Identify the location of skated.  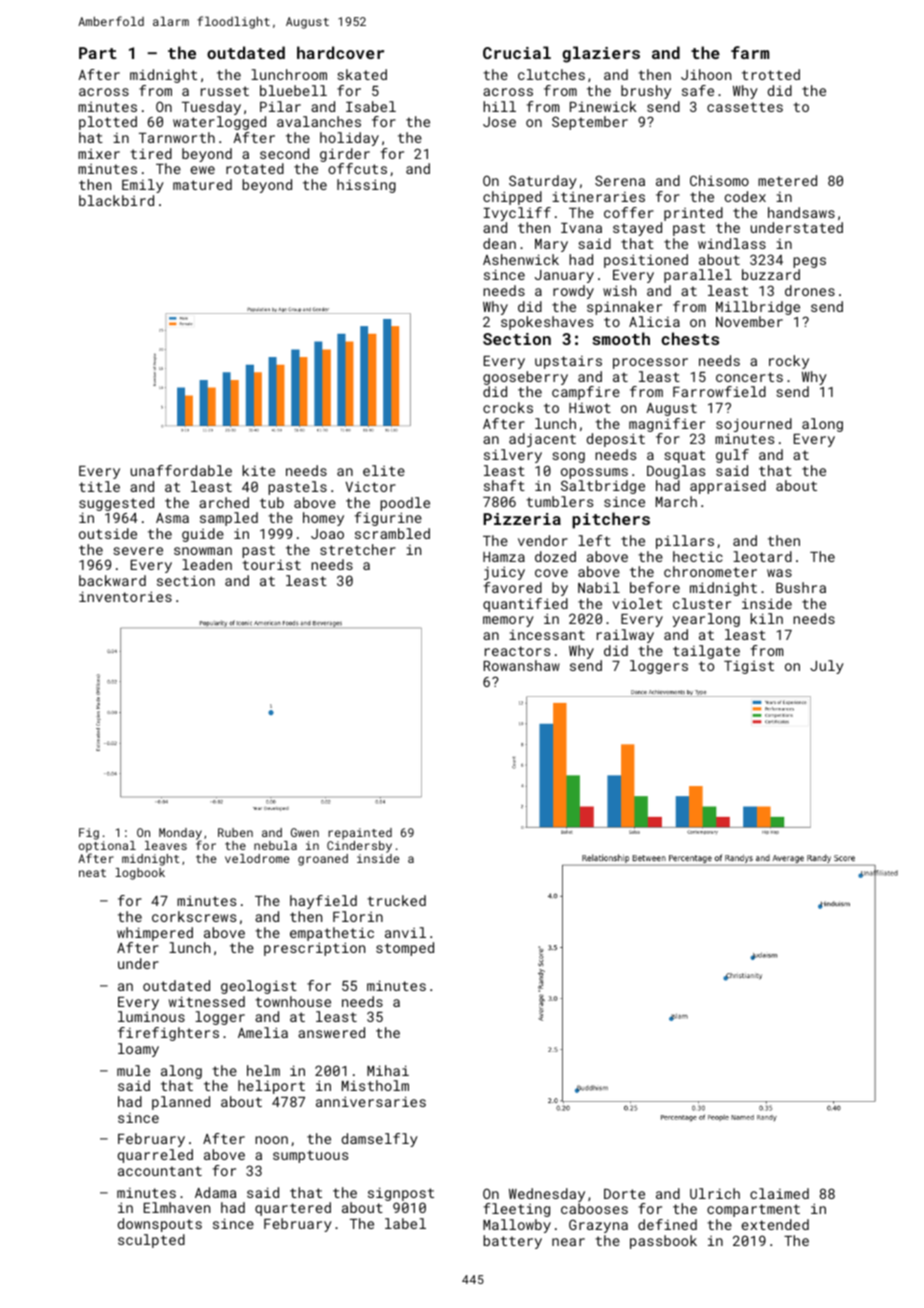
(362, 74).
